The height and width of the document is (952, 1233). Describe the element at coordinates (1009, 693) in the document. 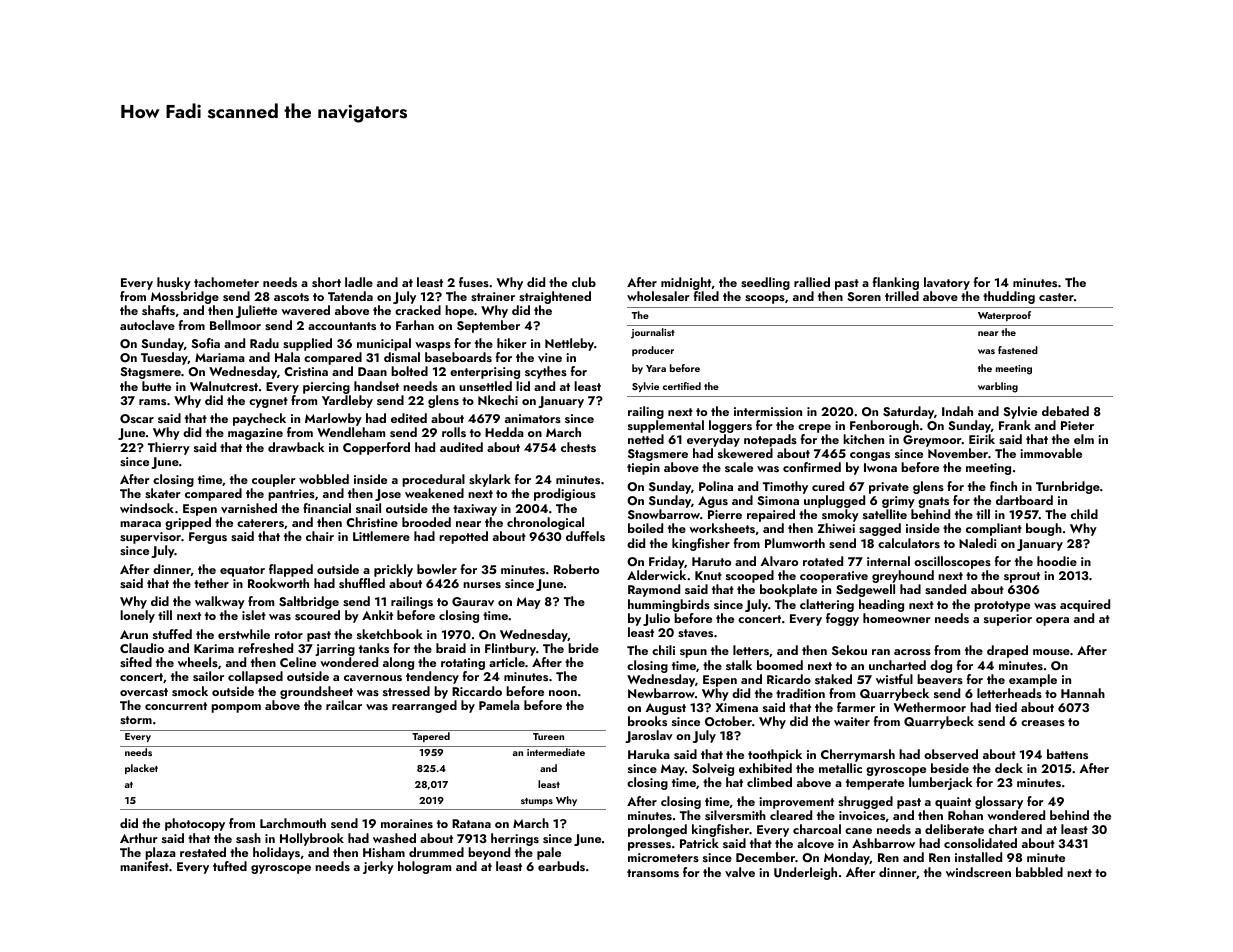

I see `letterheads` at that location.
